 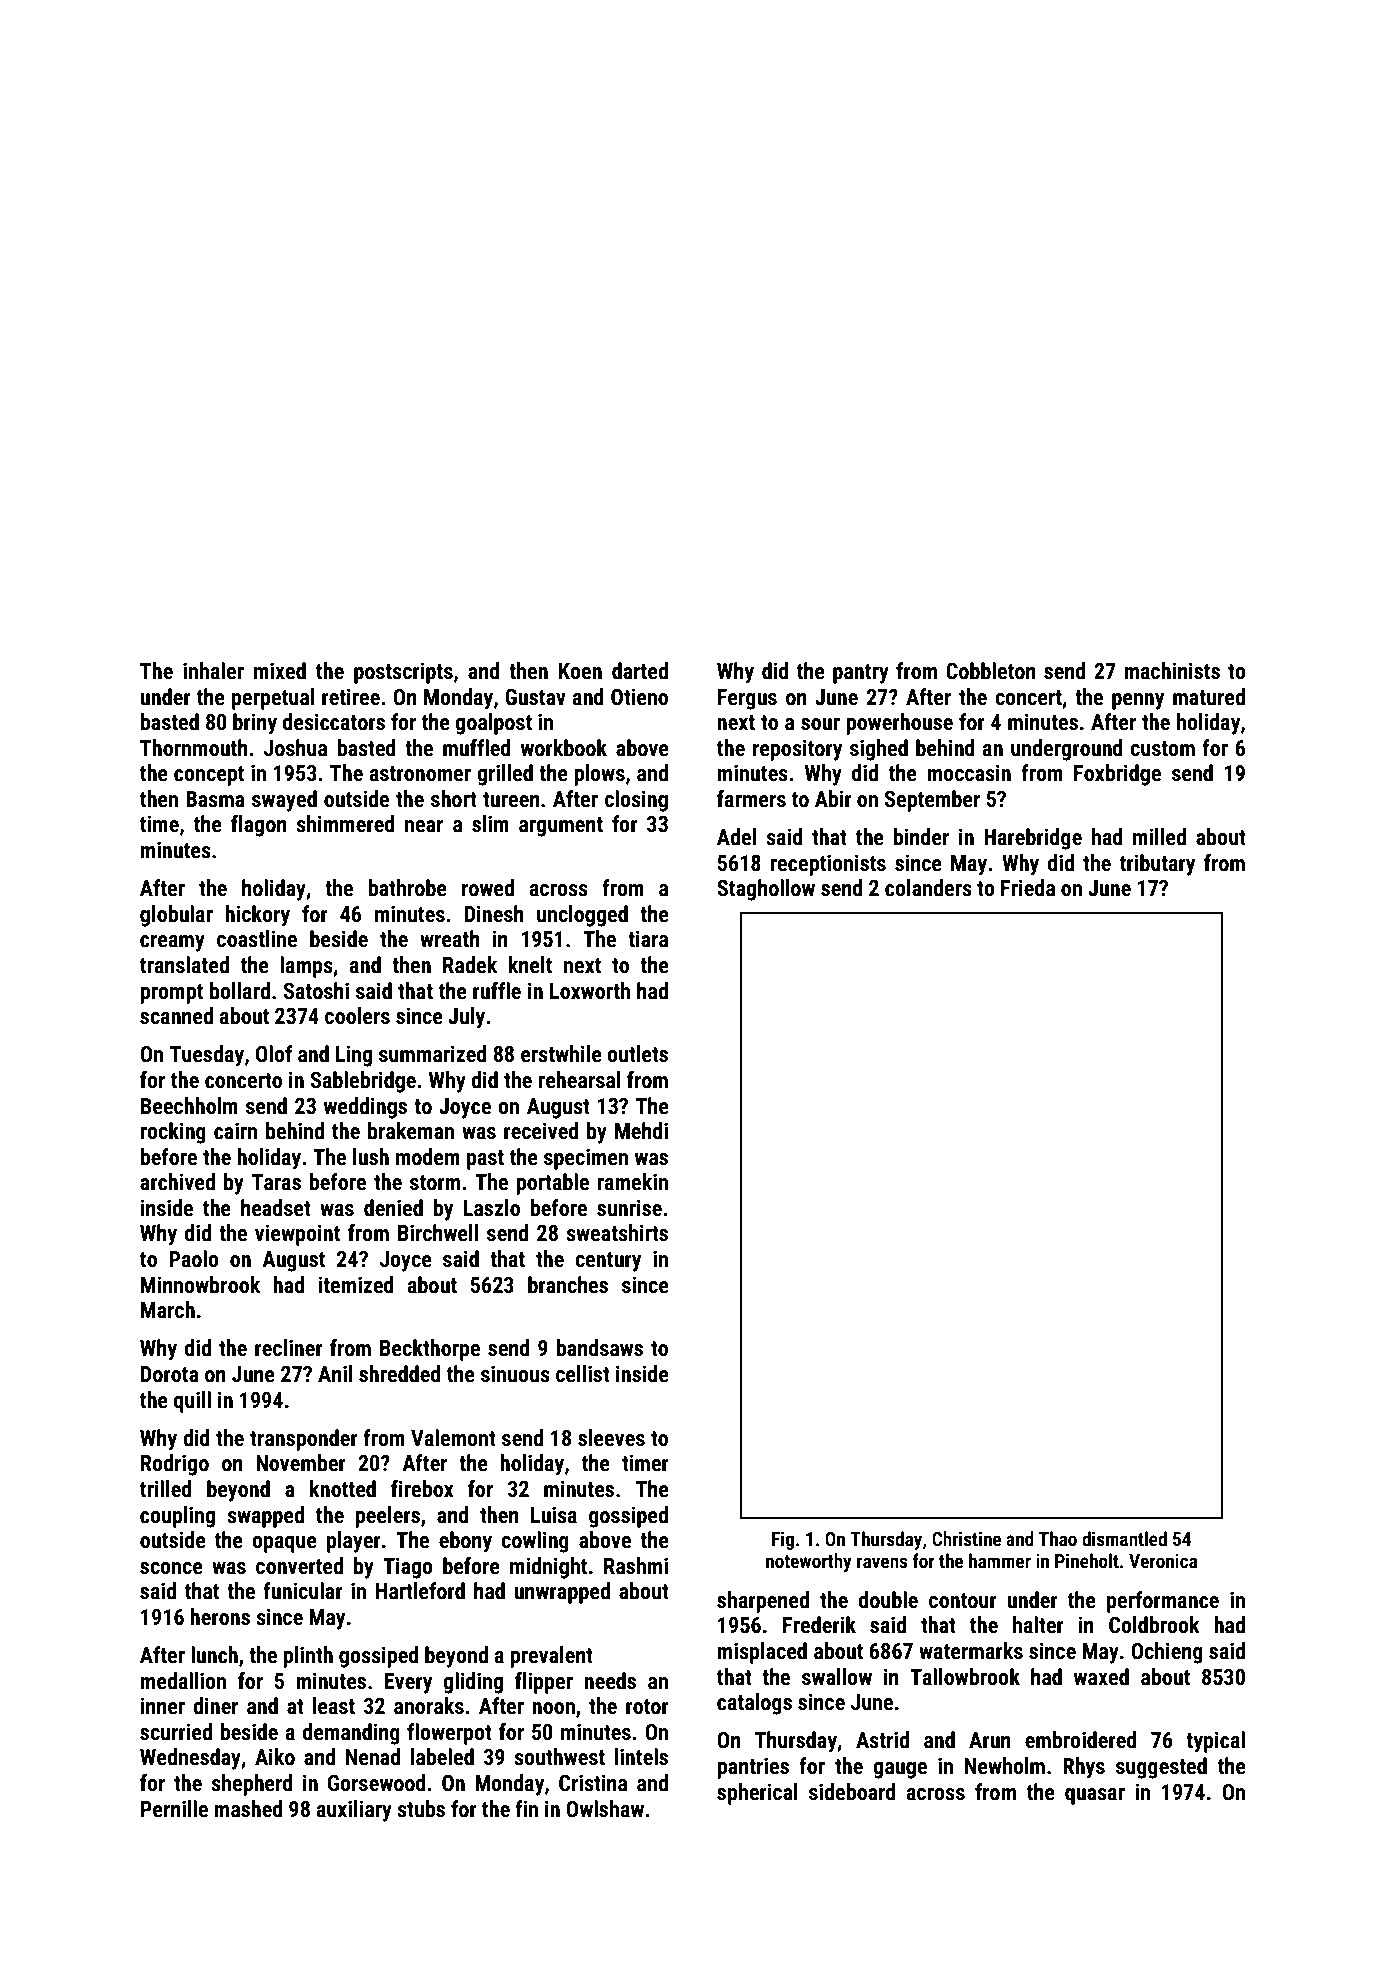 I want to click on Foxbridge, so click(x=1117, y=775).
